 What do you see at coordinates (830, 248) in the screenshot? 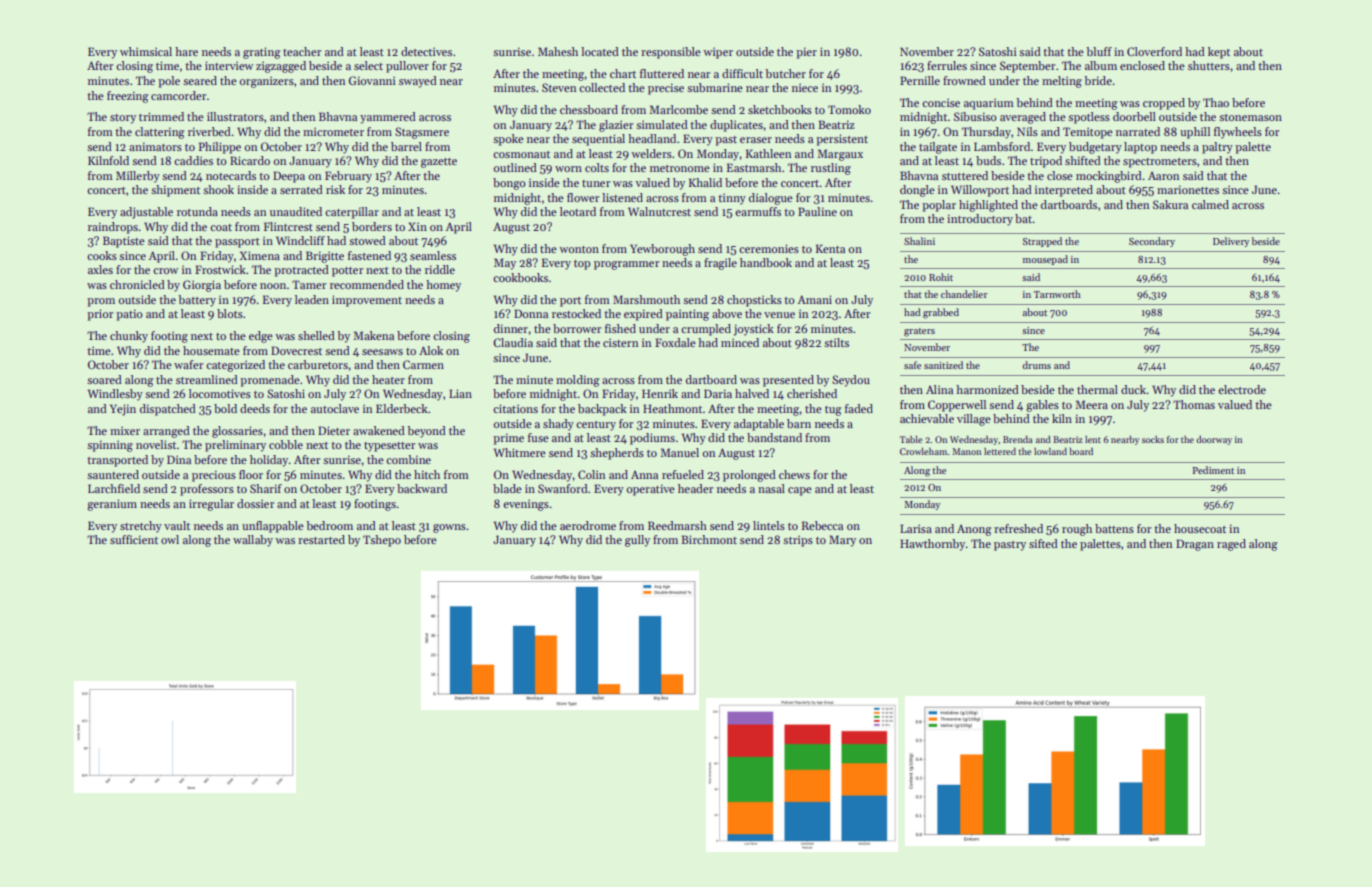
I see `Kenta` at bounding box center [830, 248].
